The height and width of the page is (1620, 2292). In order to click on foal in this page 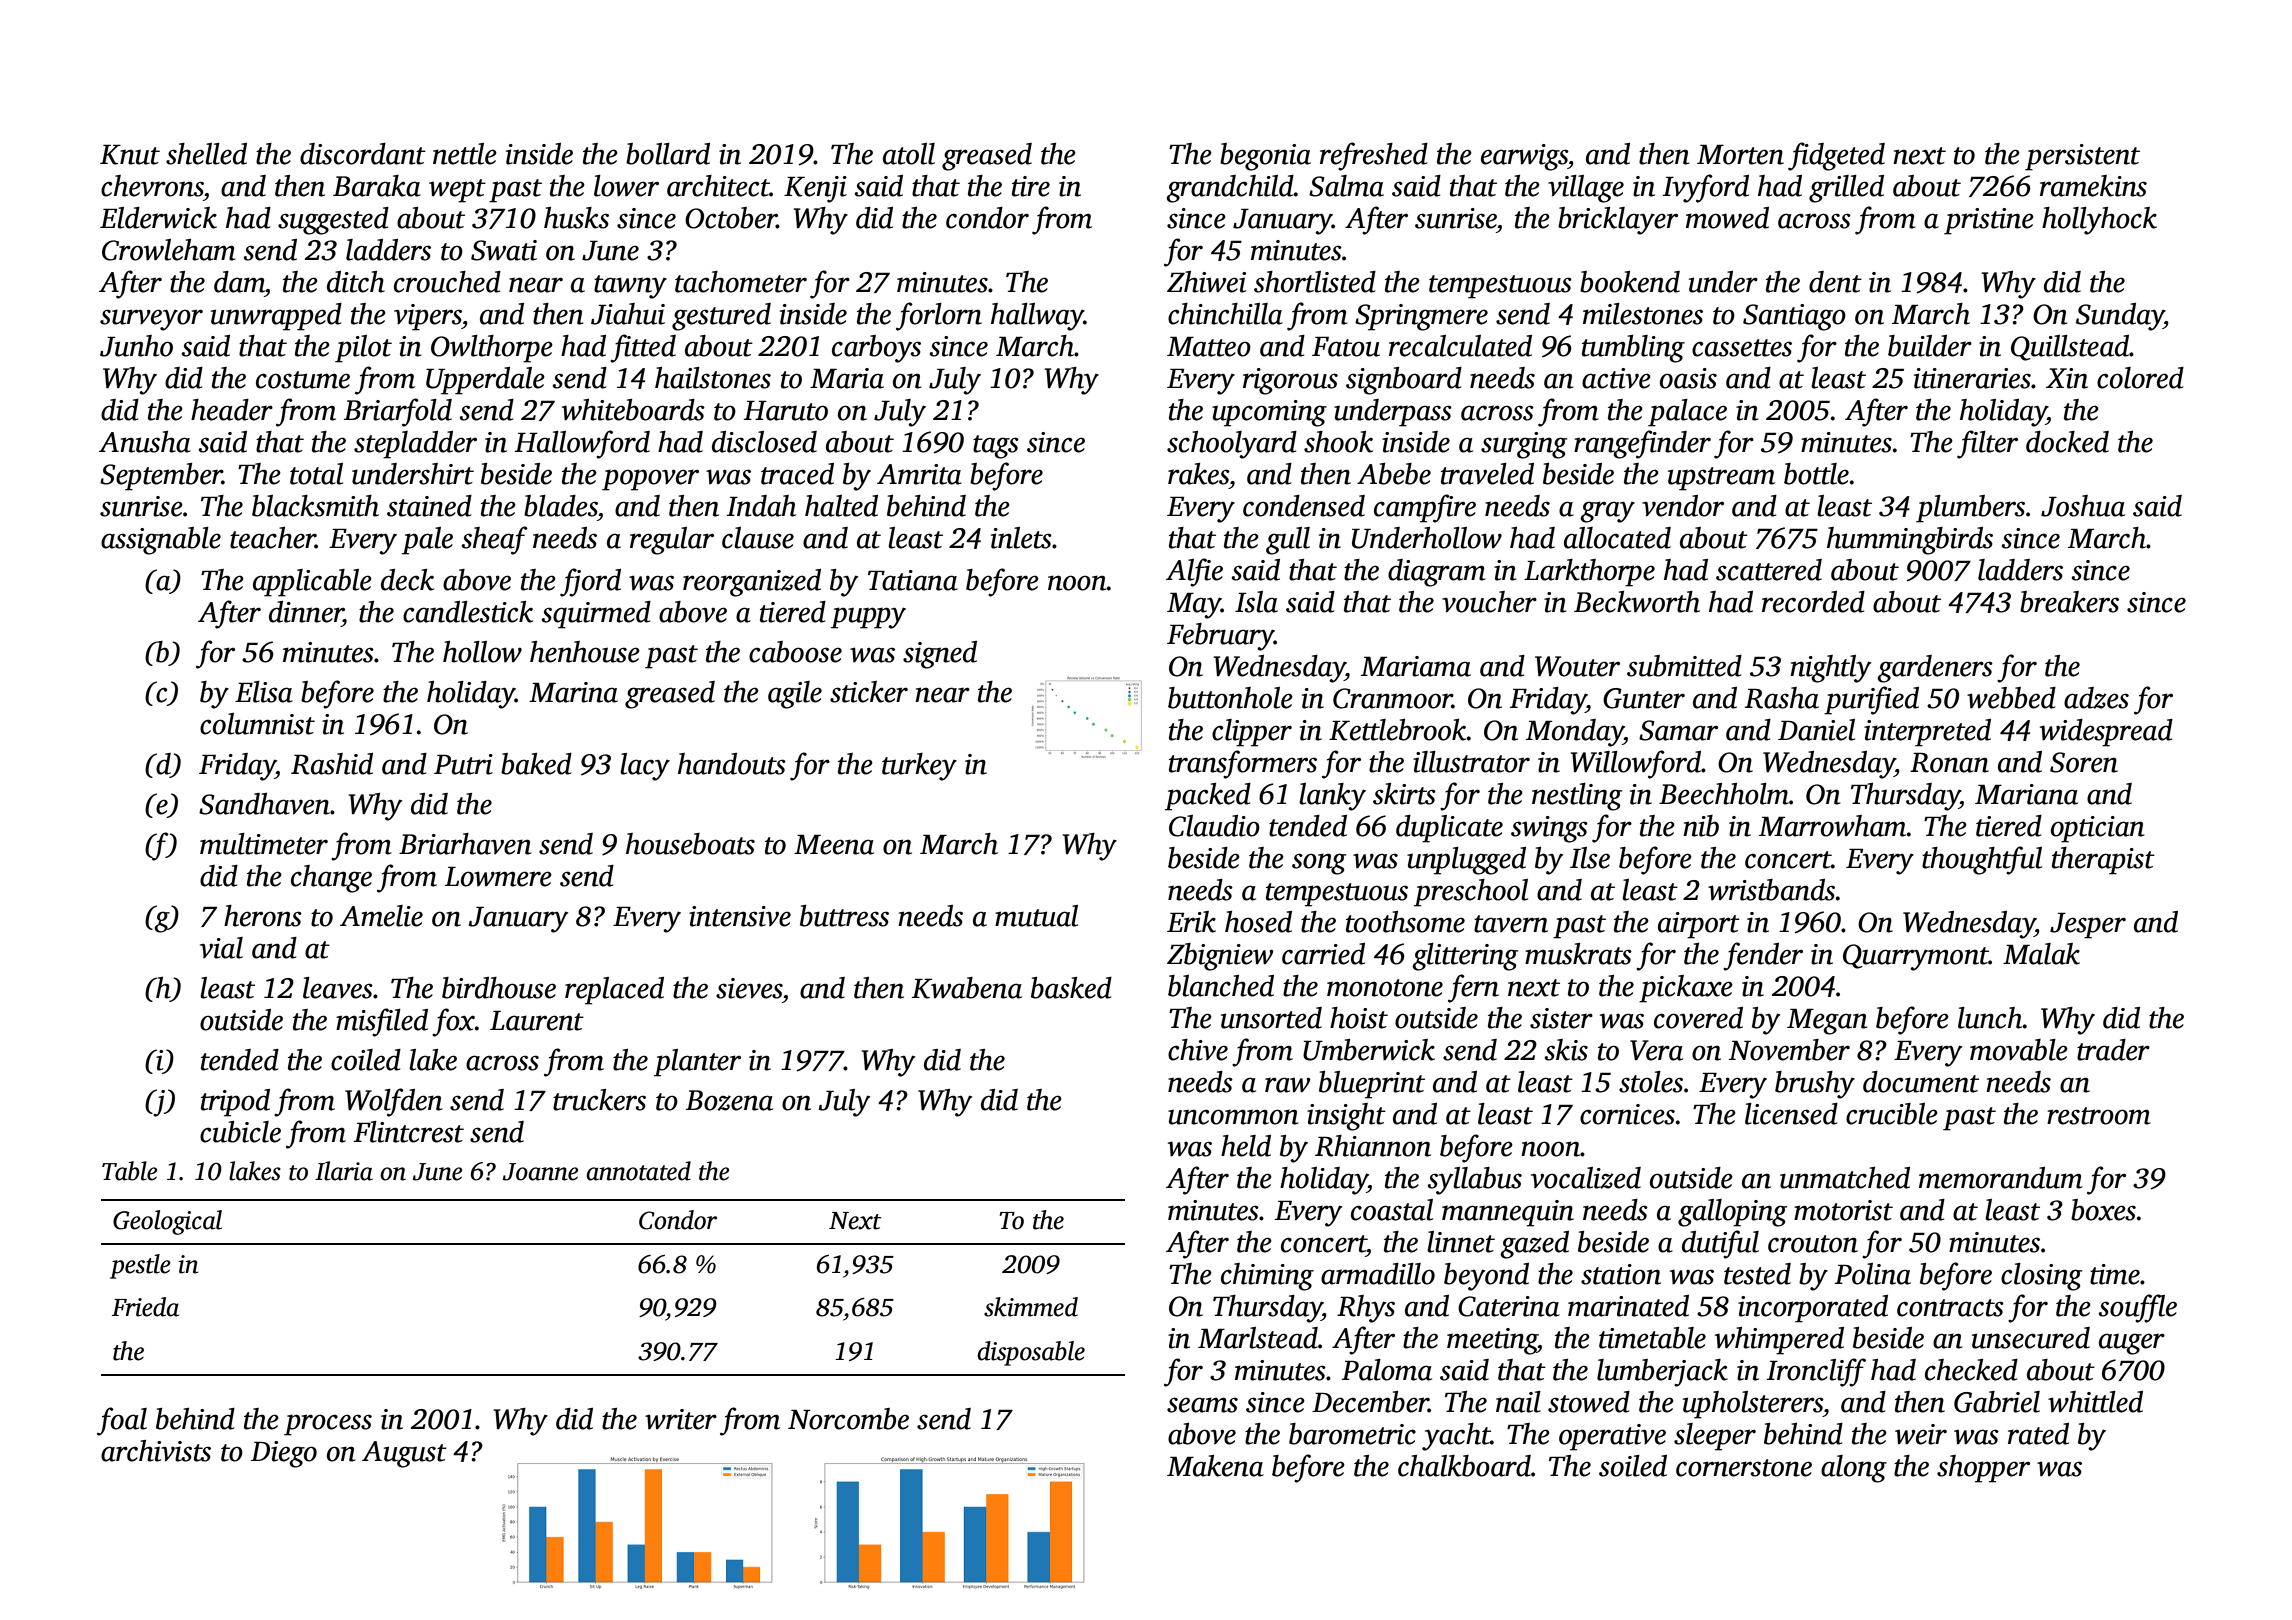, I will do `click(122, 1421)`.
